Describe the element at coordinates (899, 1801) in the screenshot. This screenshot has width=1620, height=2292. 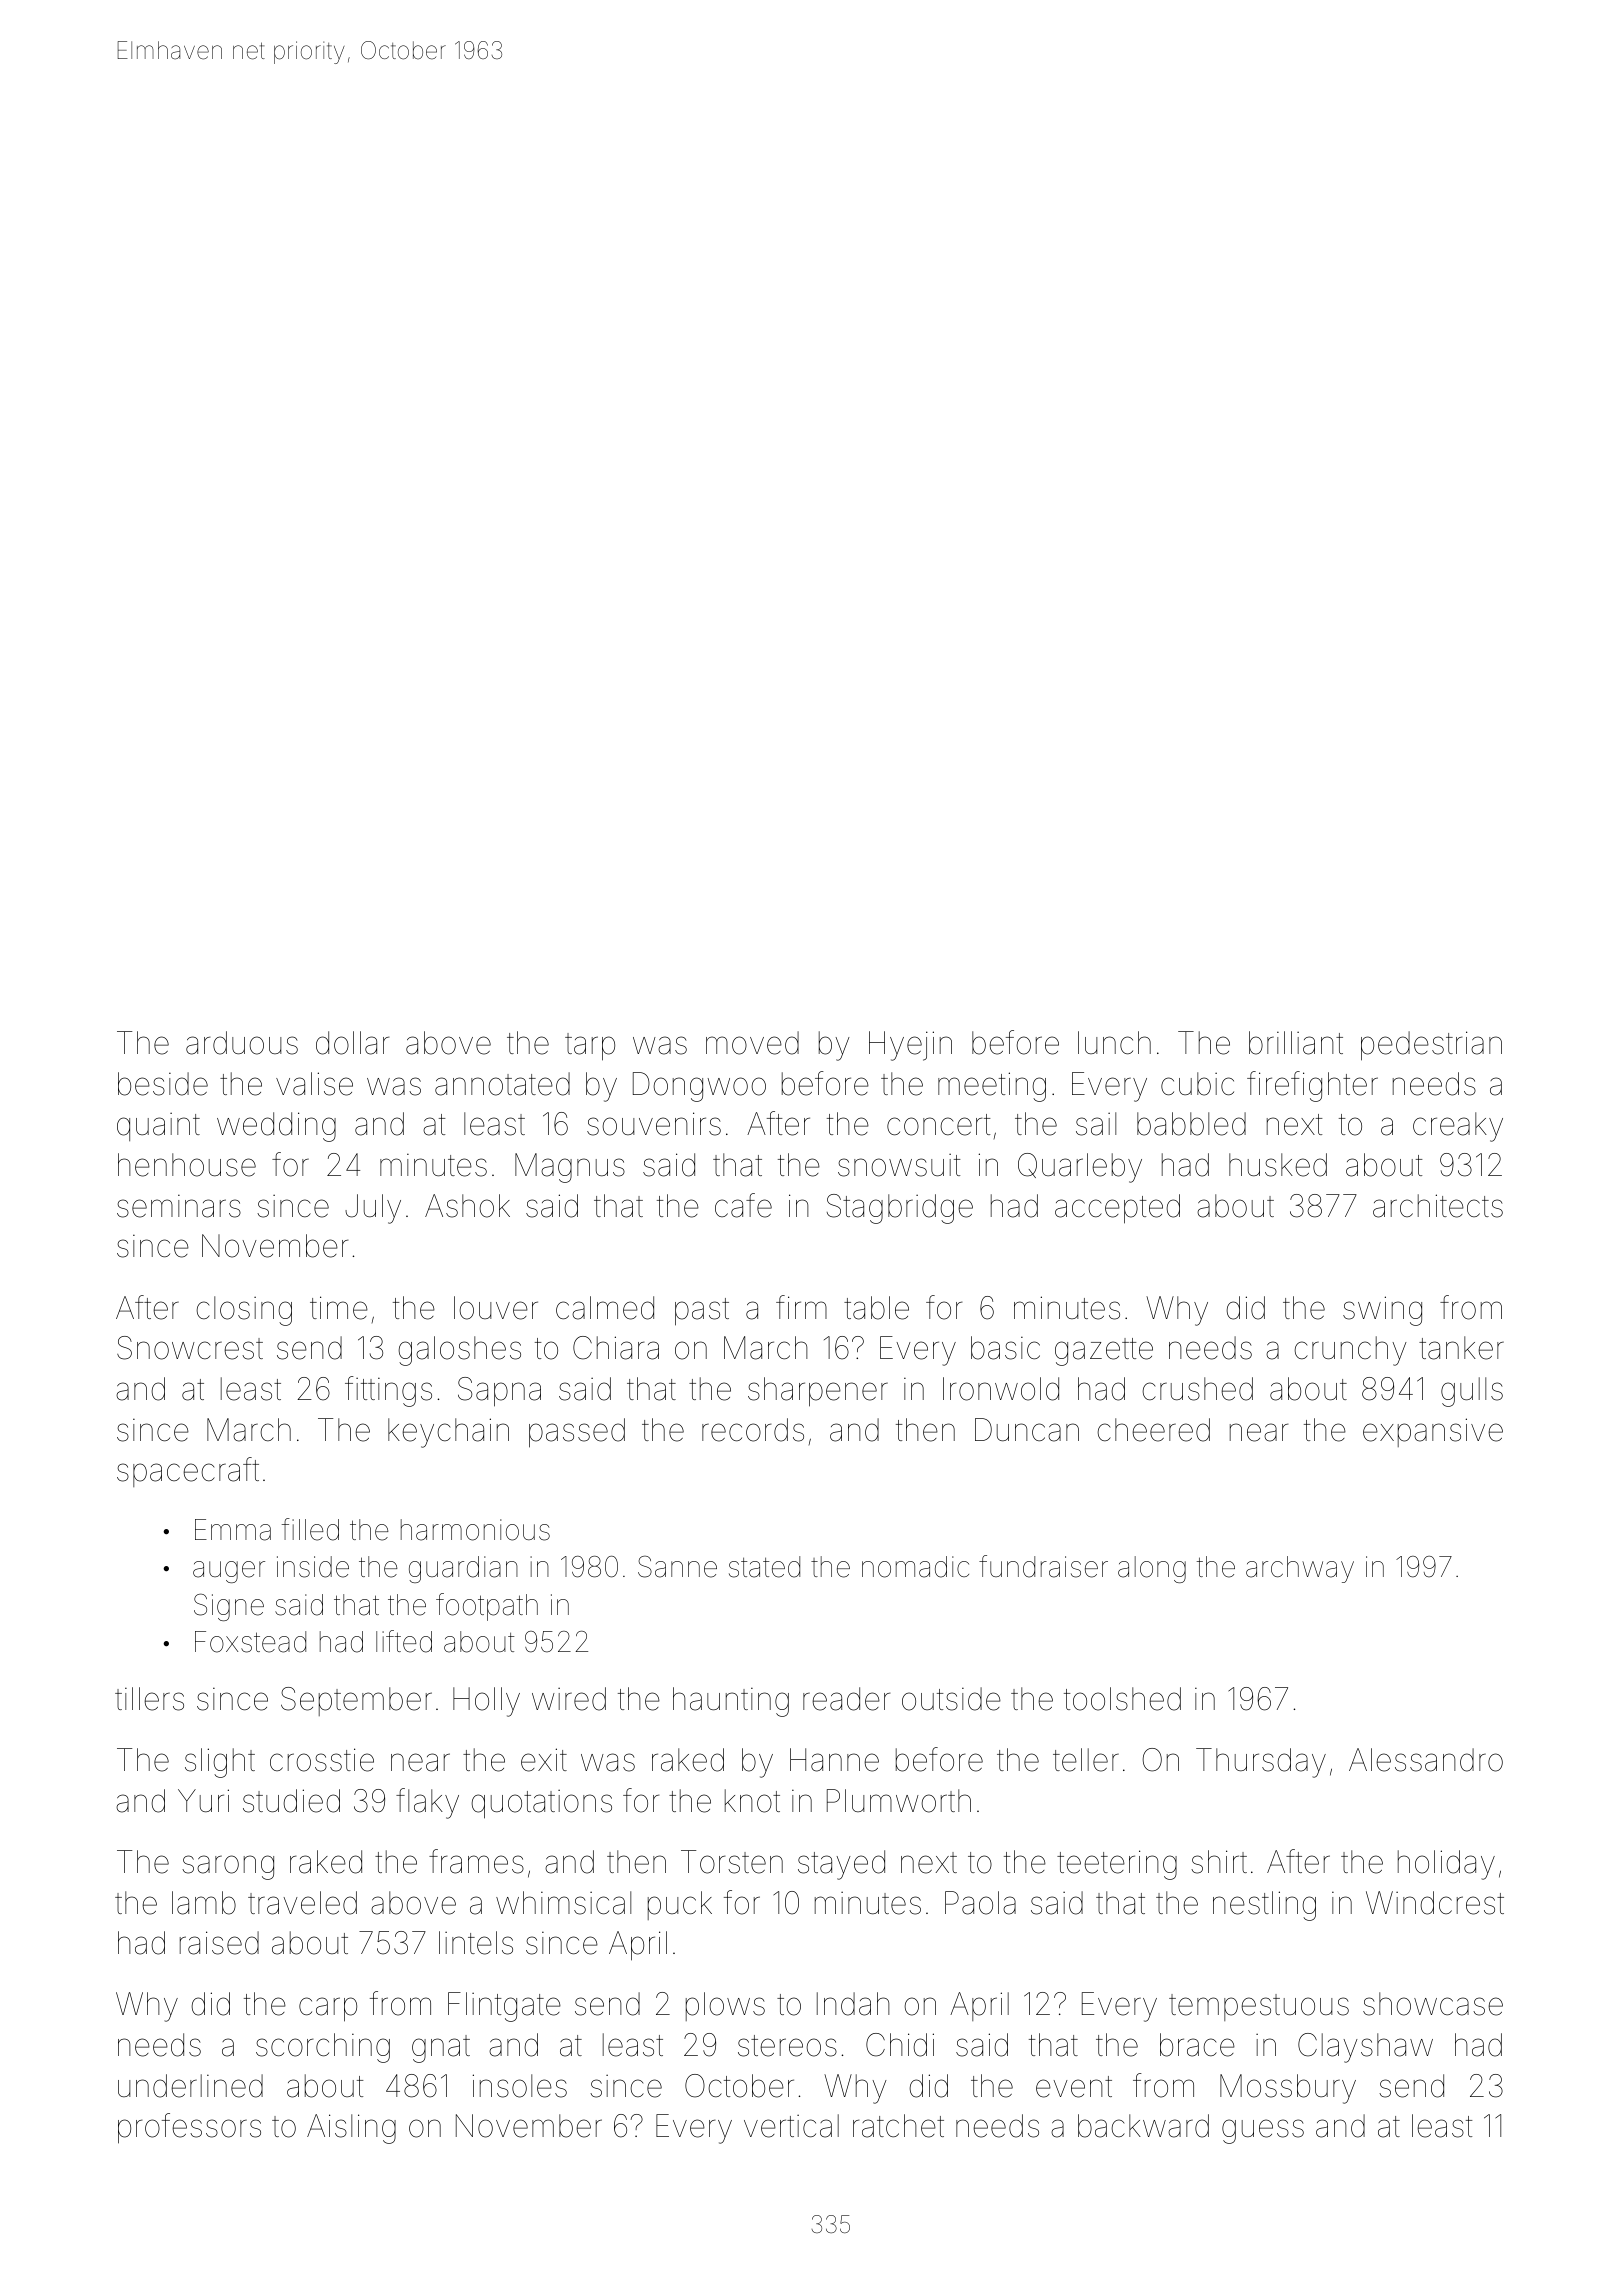
I see `Plumworth` at that location.
